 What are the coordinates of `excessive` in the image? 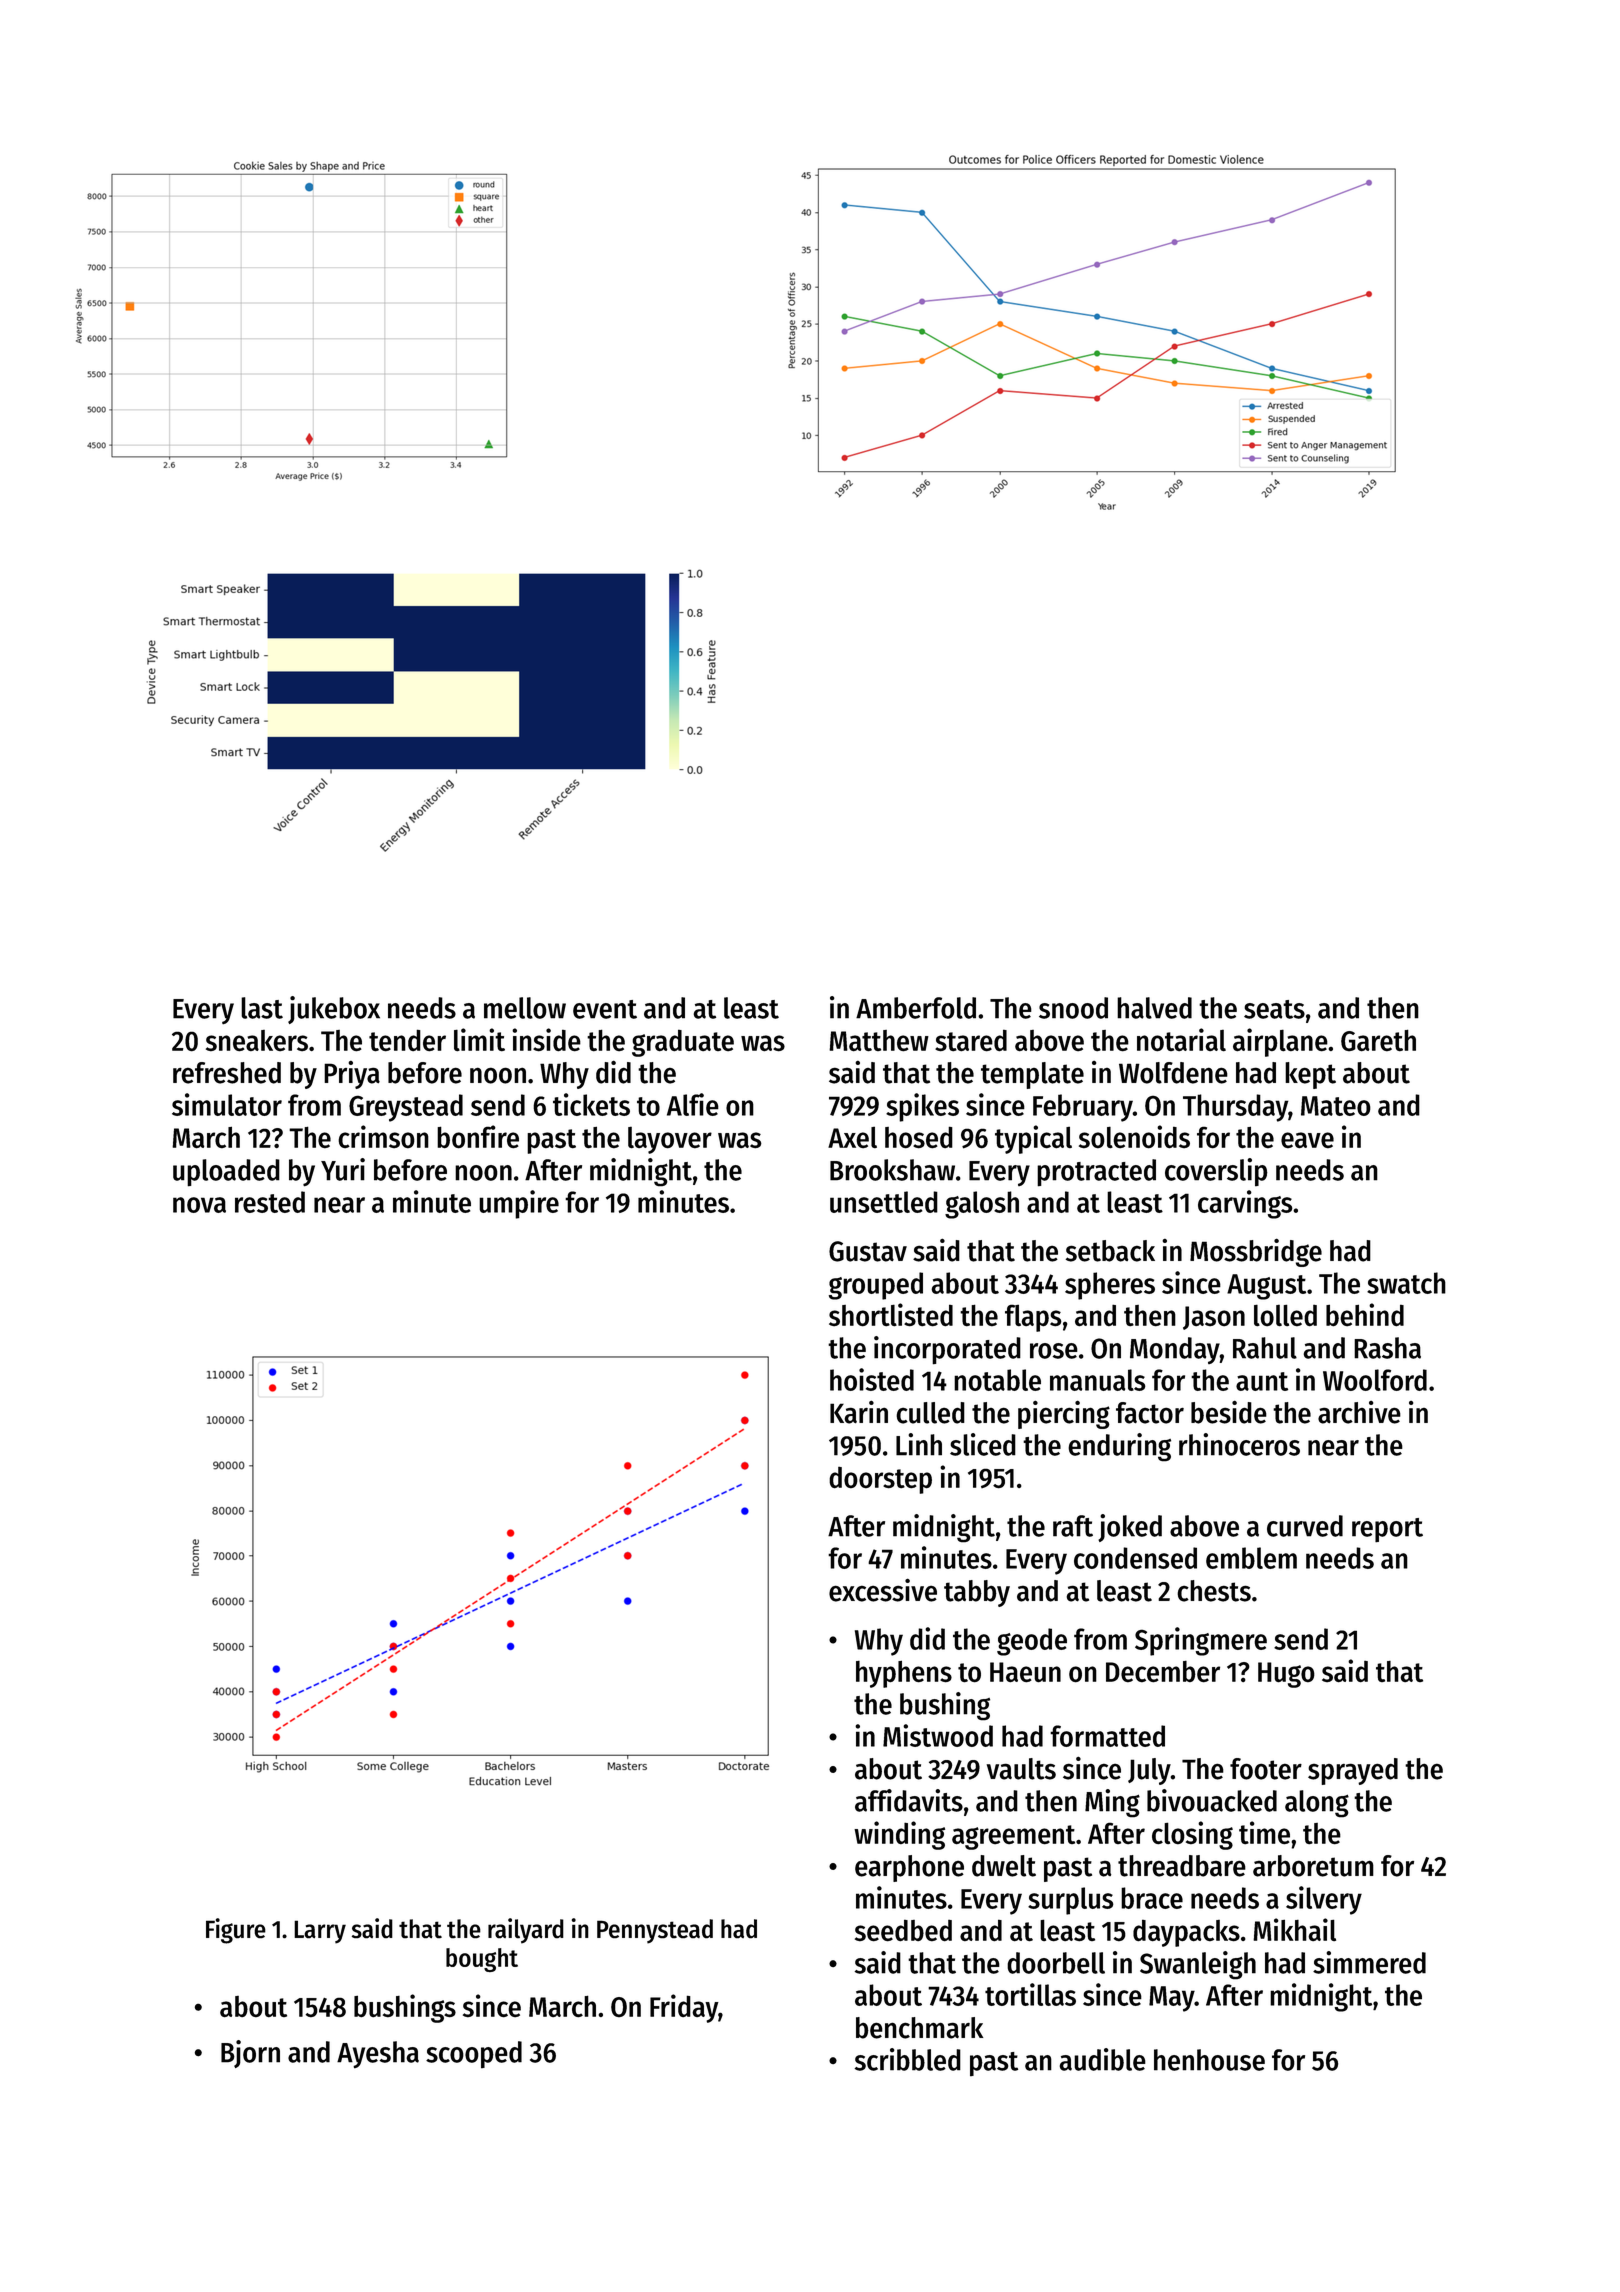 It's located at (883, 1590).
